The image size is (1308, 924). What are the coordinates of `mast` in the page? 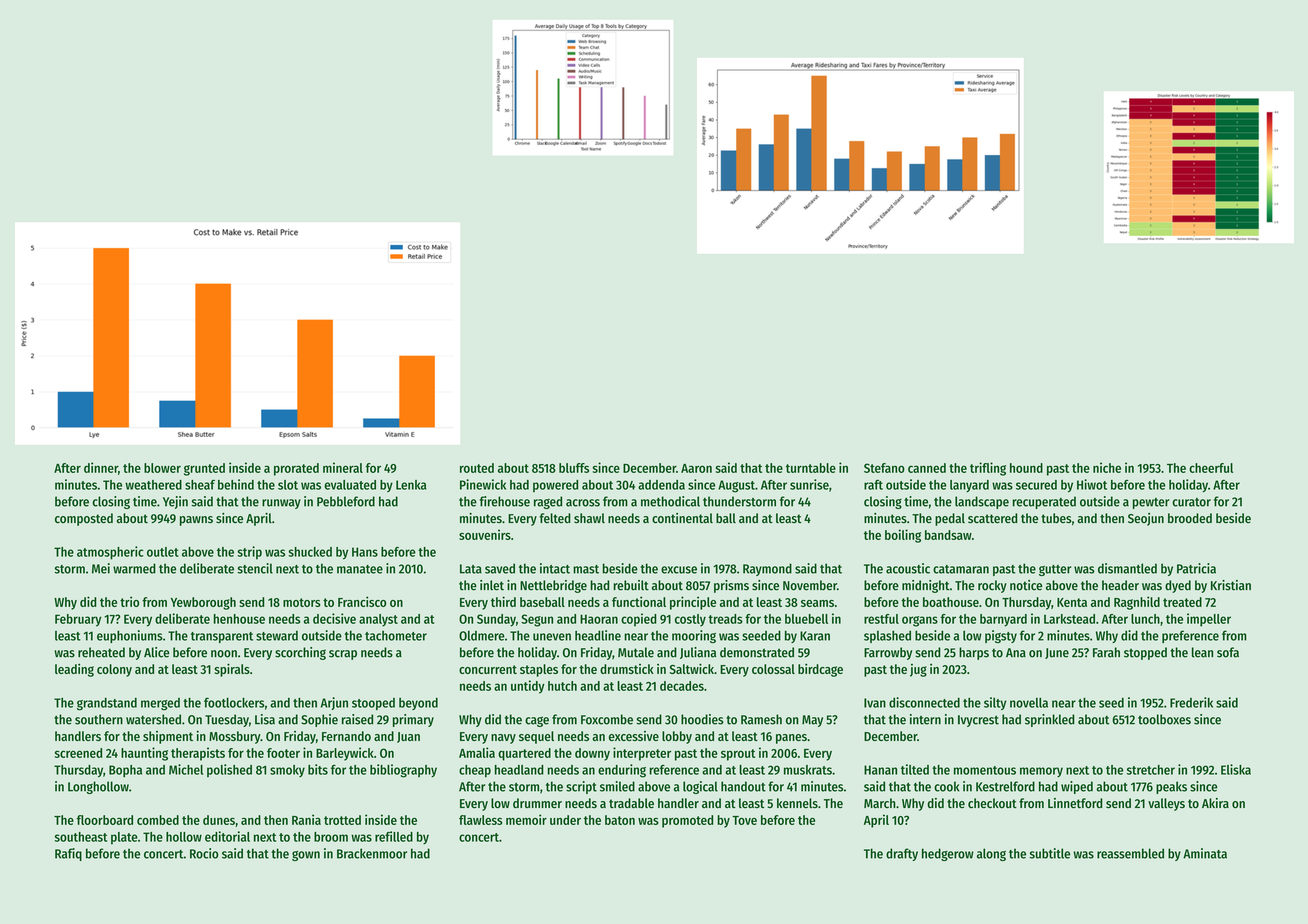 It's located at (586, 569).
